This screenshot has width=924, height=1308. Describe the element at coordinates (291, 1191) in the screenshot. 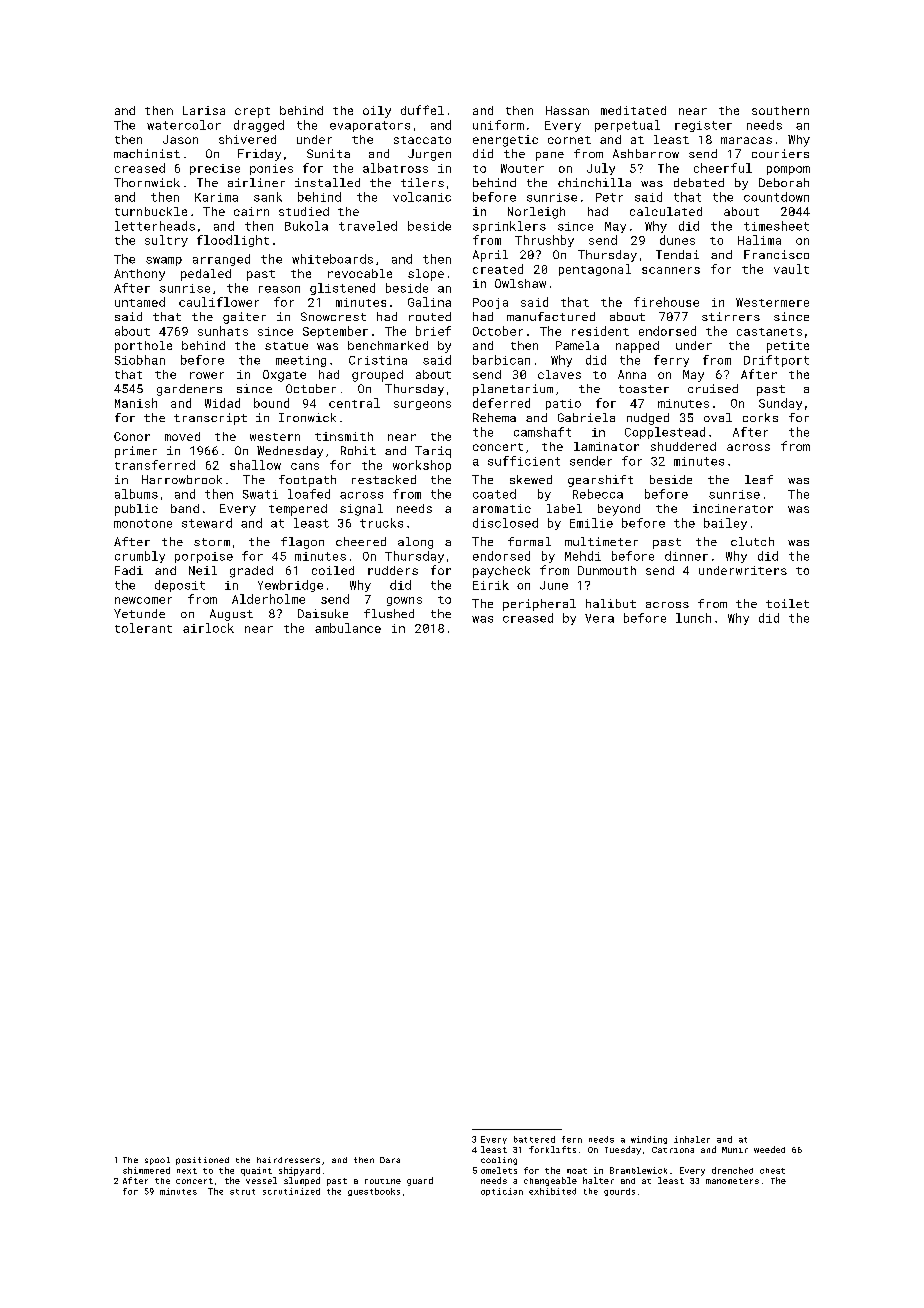

I see `scrutinized` at that location.
